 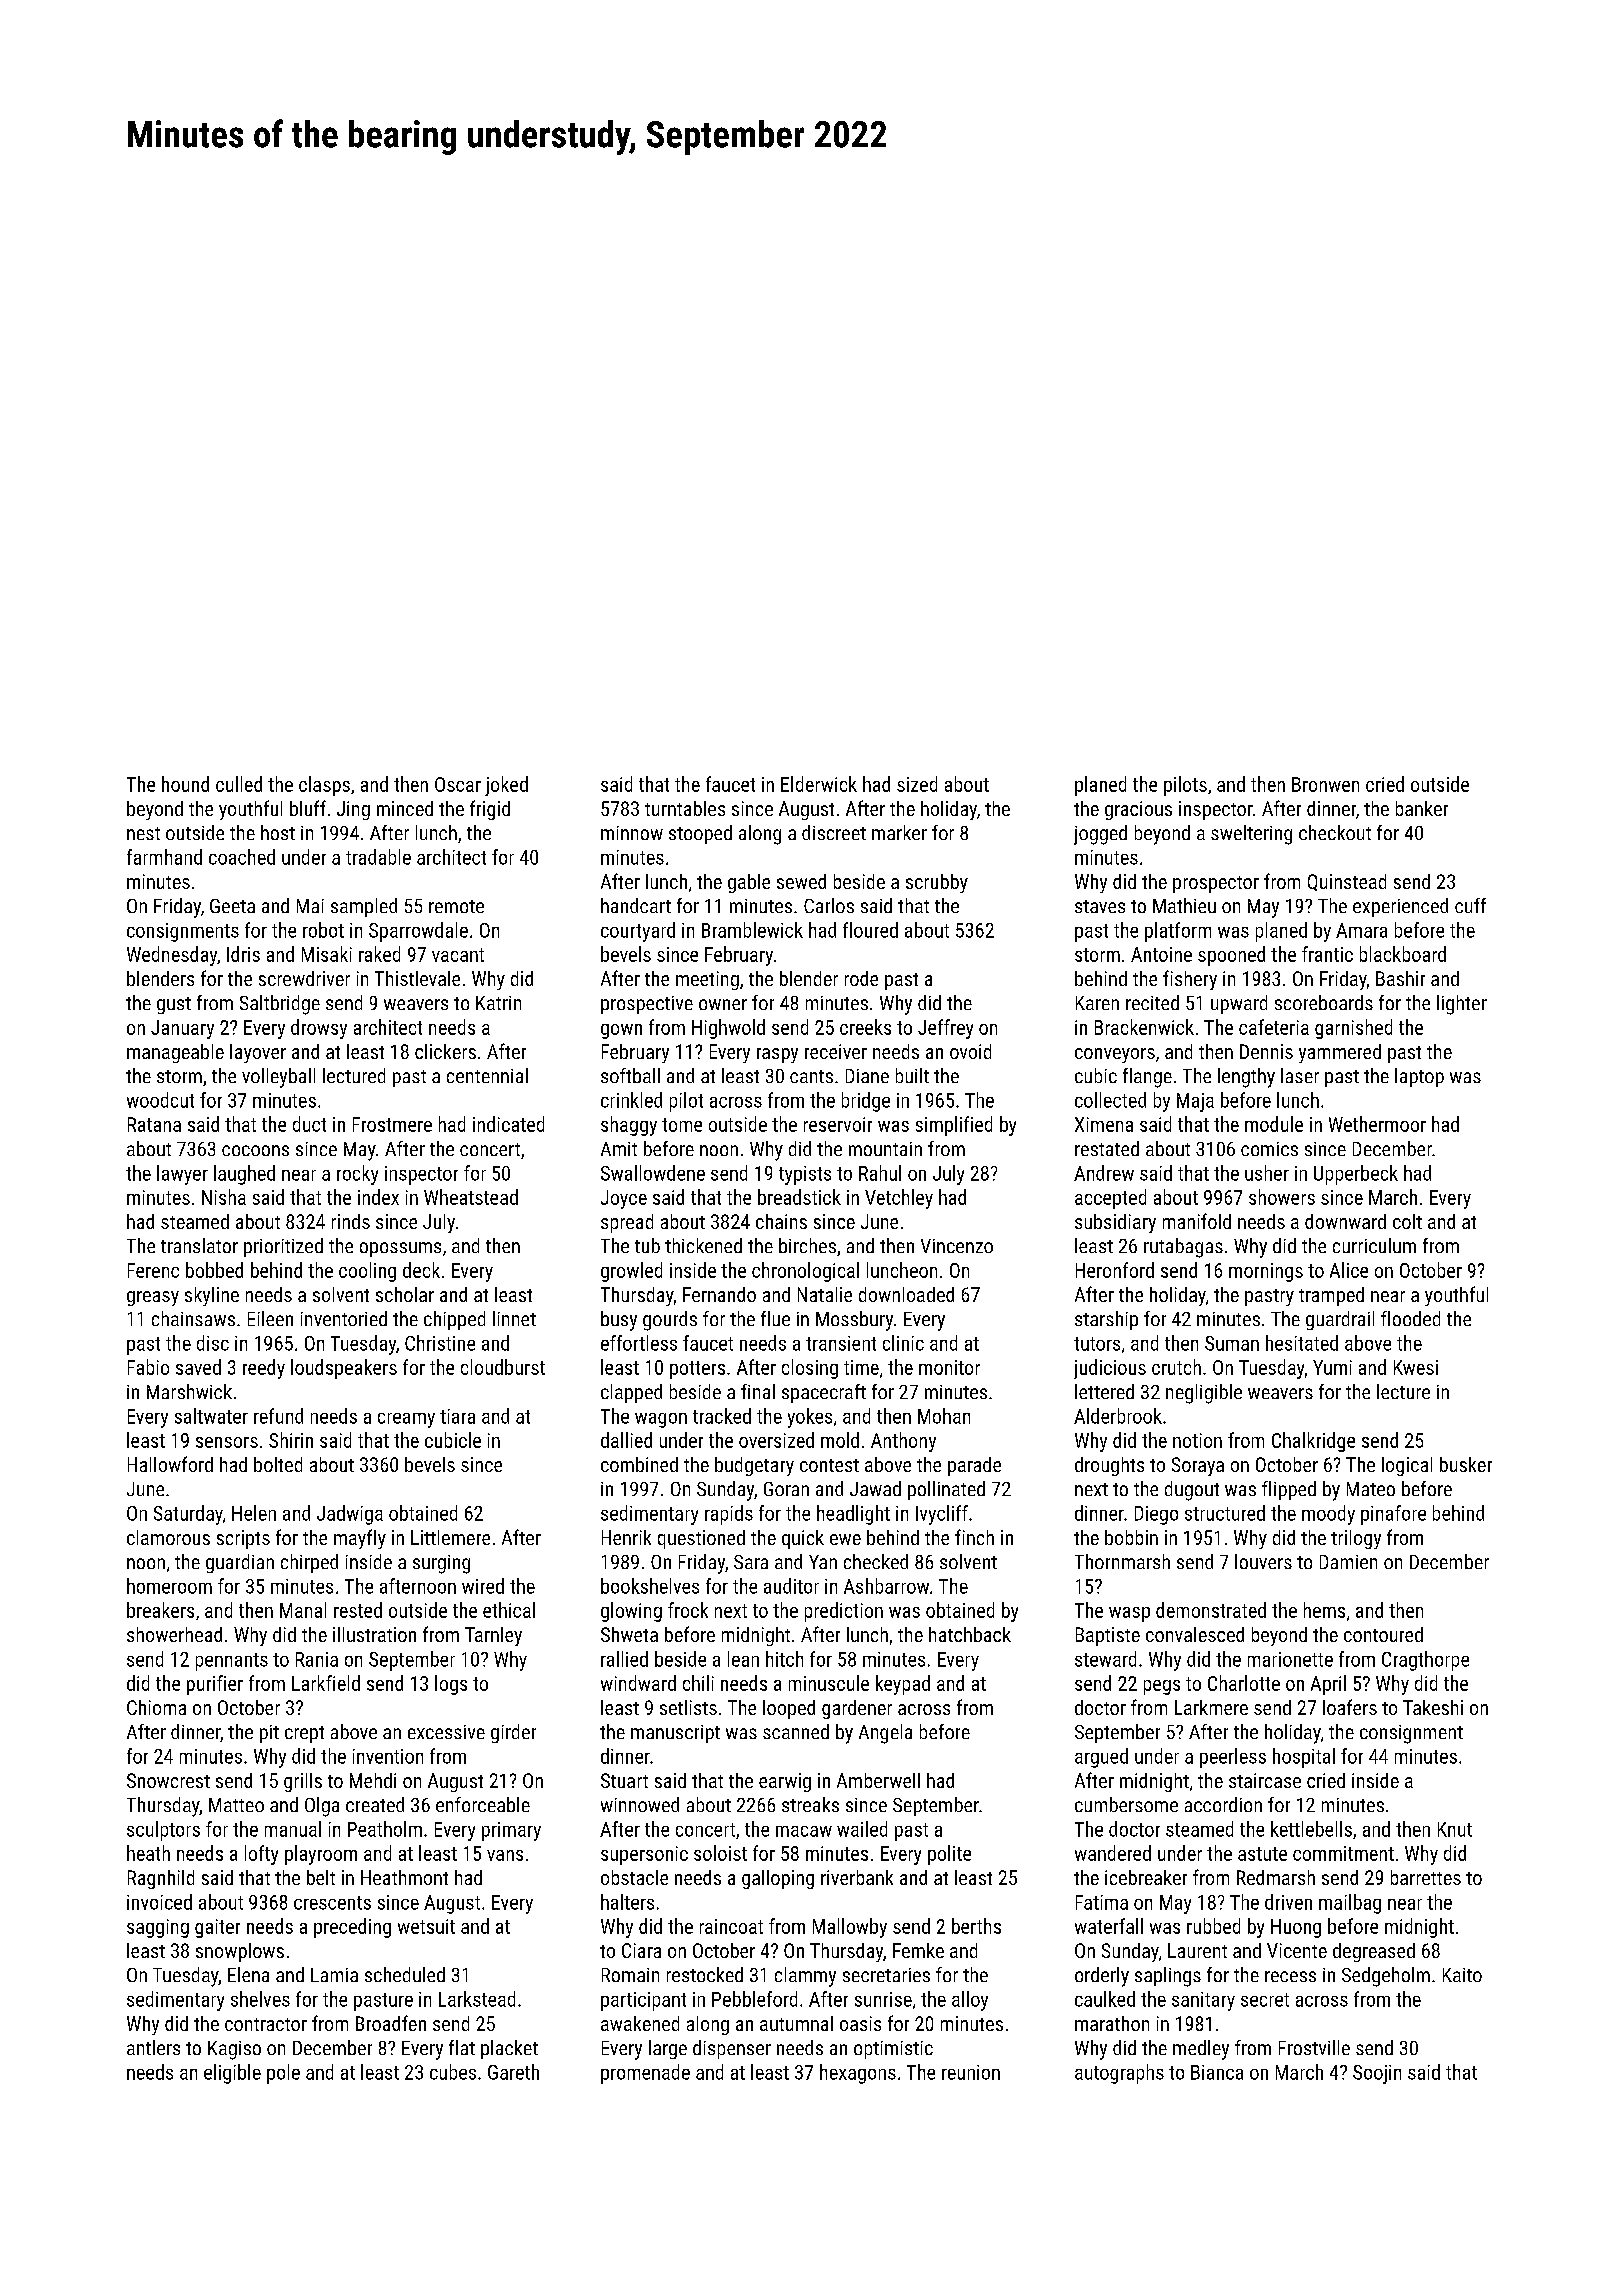 I want to click on winnowed, so click(x=640, y=1804).
